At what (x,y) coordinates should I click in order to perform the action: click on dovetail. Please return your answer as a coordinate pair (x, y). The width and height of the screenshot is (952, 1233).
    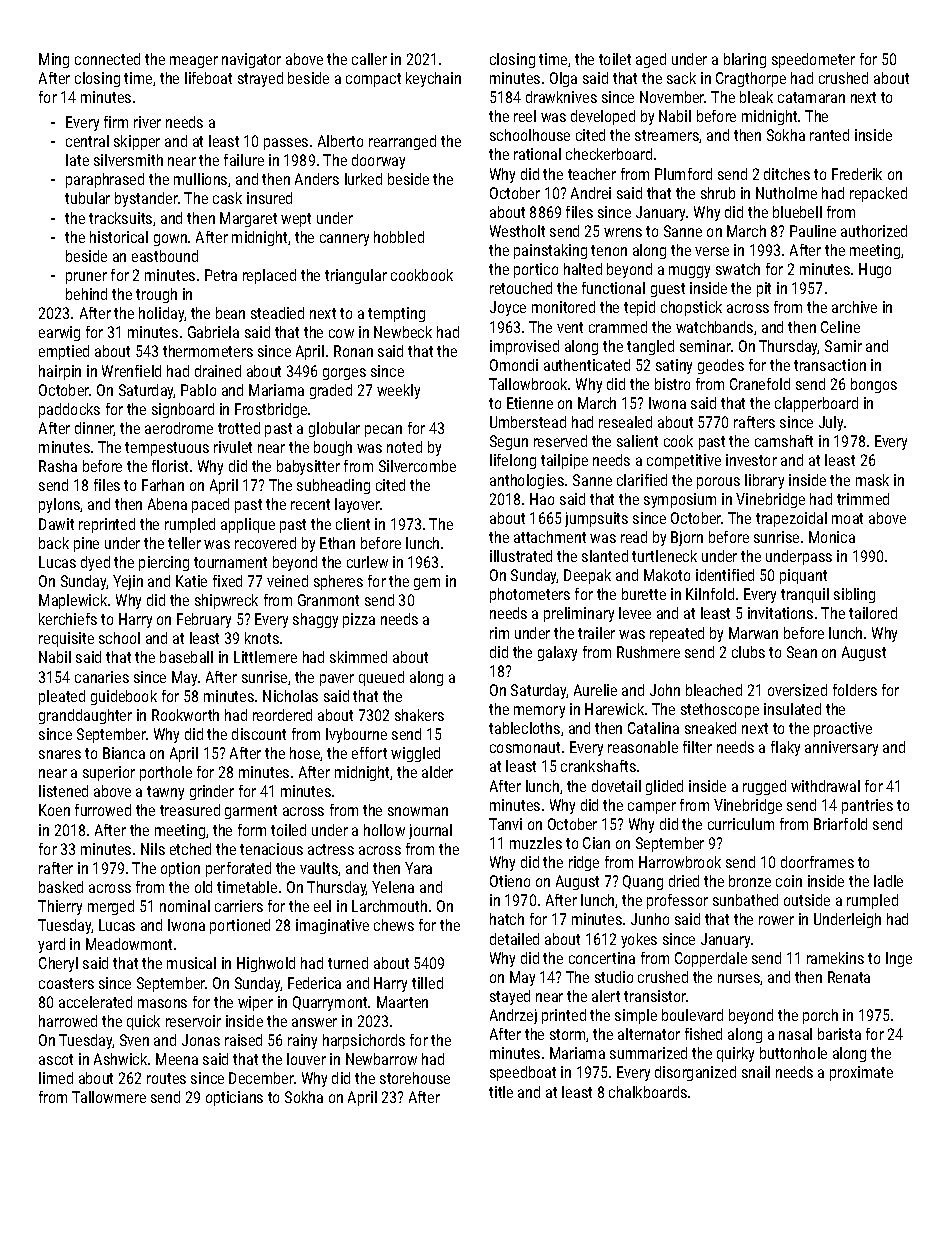
    Looking at the image, I should click on (616, 786).
